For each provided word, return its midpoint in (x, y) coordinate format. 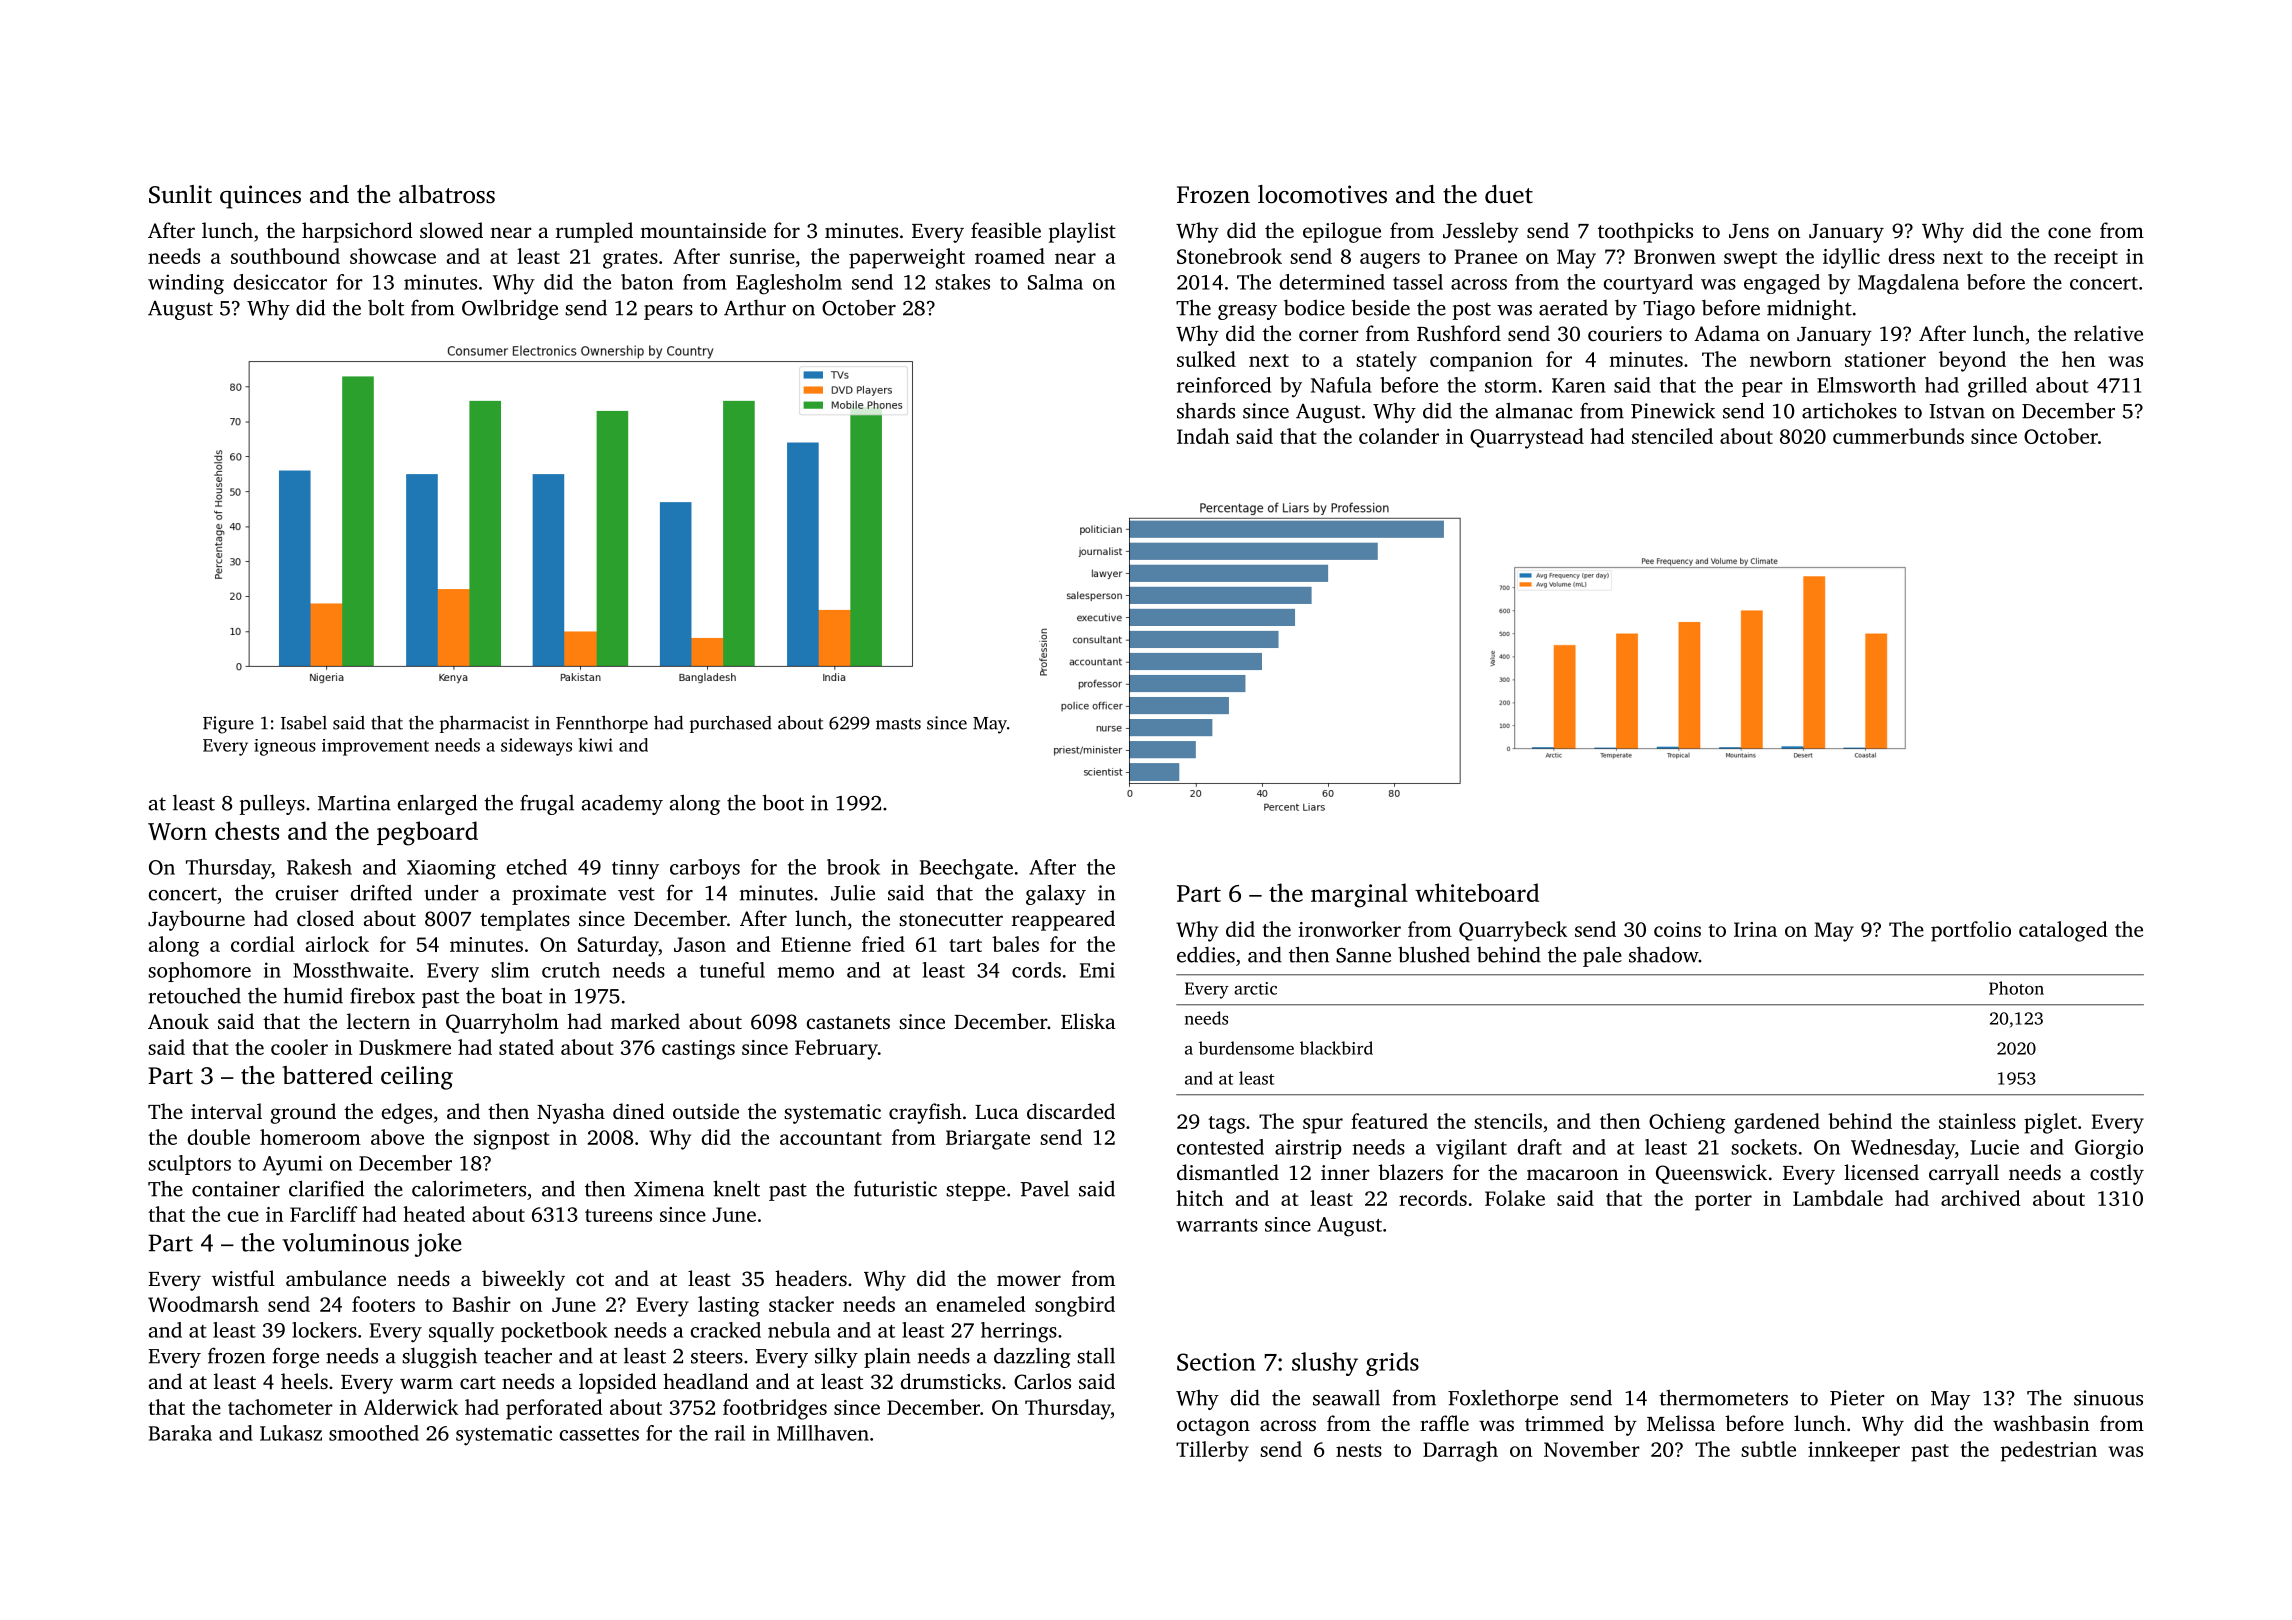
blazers (1410, 1172)
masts (898, 724)
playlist (1082, 232)
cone (2069, 232)
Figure (228, 725)
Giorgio (2109, 1149)
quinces (260, 197)
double (219, 1137)
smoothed (374, 1433)
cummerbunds (1898, 436)
